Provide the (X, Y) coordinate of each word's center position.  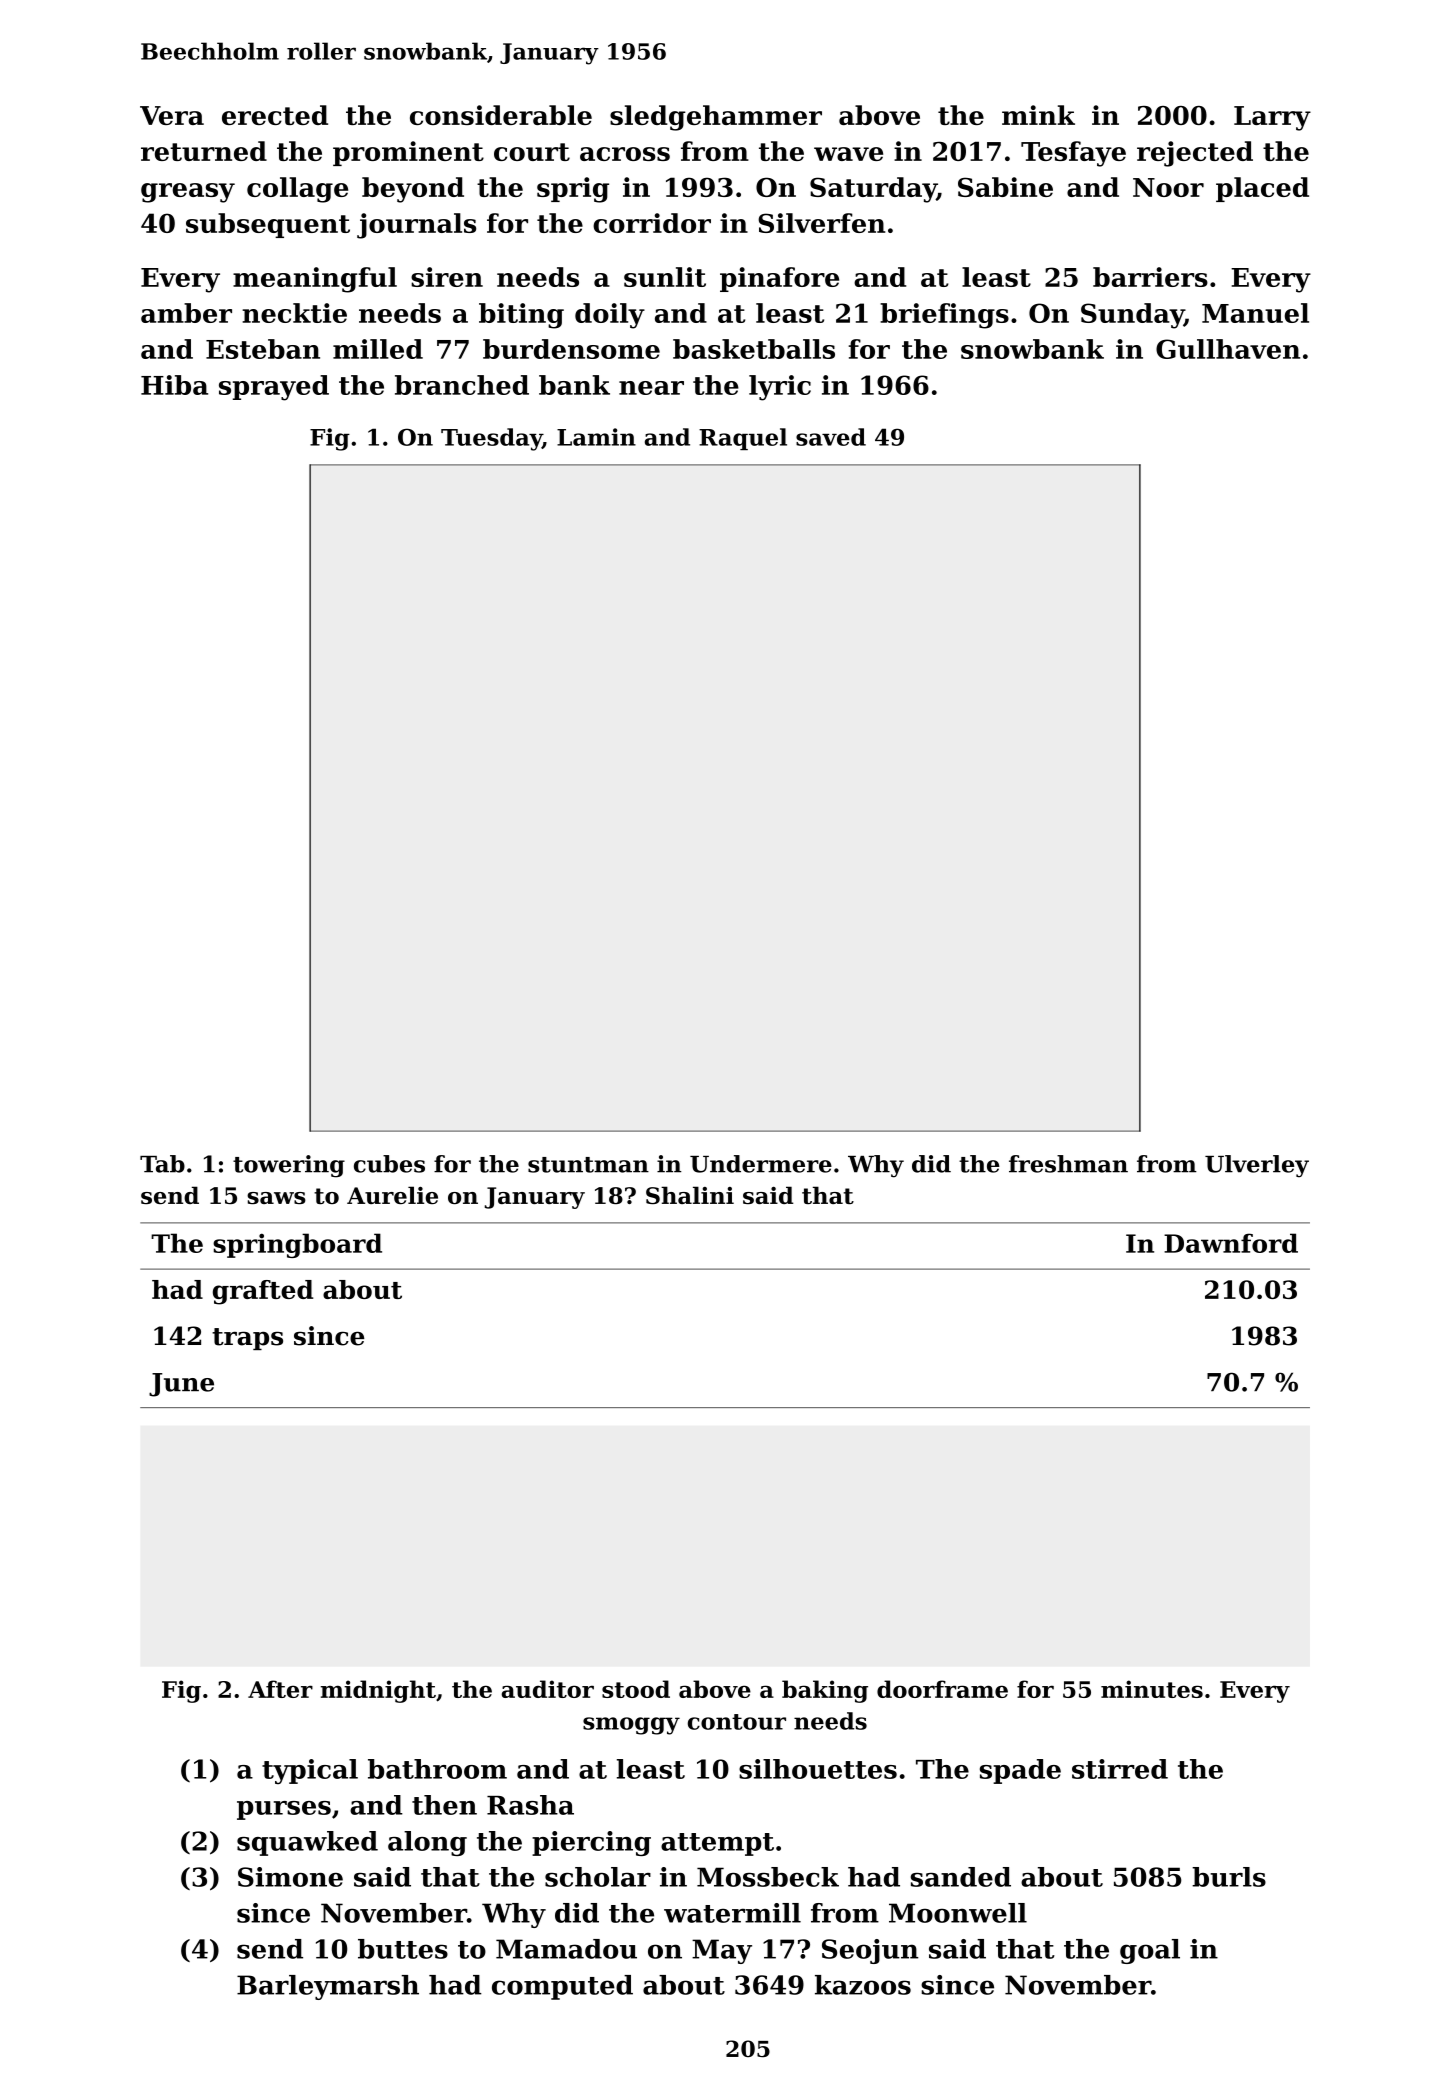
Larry (1272, 118)
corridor (652, 223)
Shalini (690, 1195)
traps (247, 1339)
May (722, 1951)
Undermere (761, 1164)
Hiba (174, 385)
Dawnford (1231, 1243)
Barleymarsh (328, 1987)
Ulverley (1257, 1166)
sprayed (274, 388)
